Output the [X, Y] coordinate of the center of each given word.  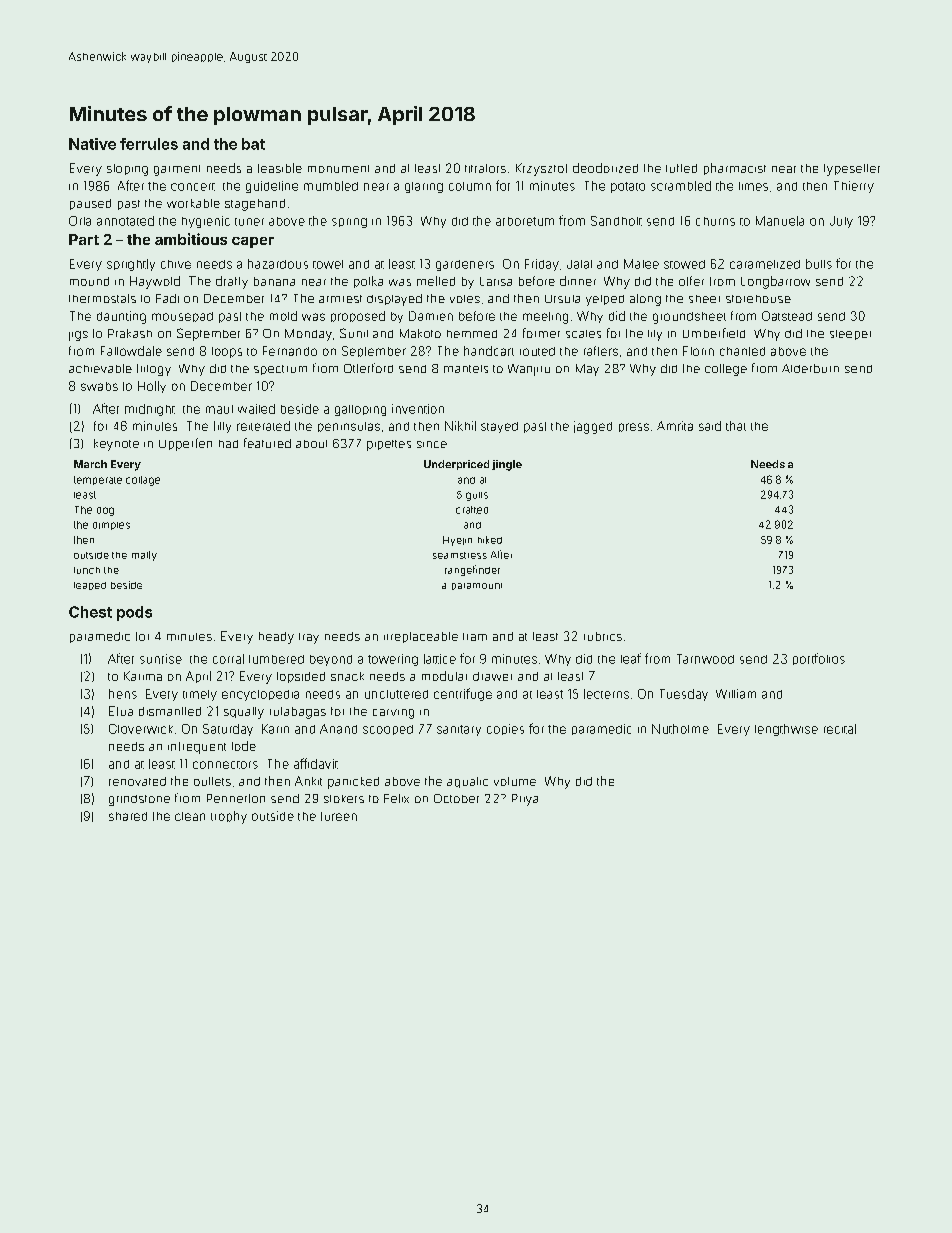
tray [309, 638]
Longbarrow [775, 282]
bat [253, 144]
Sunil [354, 333]
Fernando [290, 351]
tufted [681, 168]
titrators [485, 168]
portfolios [819, 659]
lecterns [606, 694]
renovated [137, 781]
